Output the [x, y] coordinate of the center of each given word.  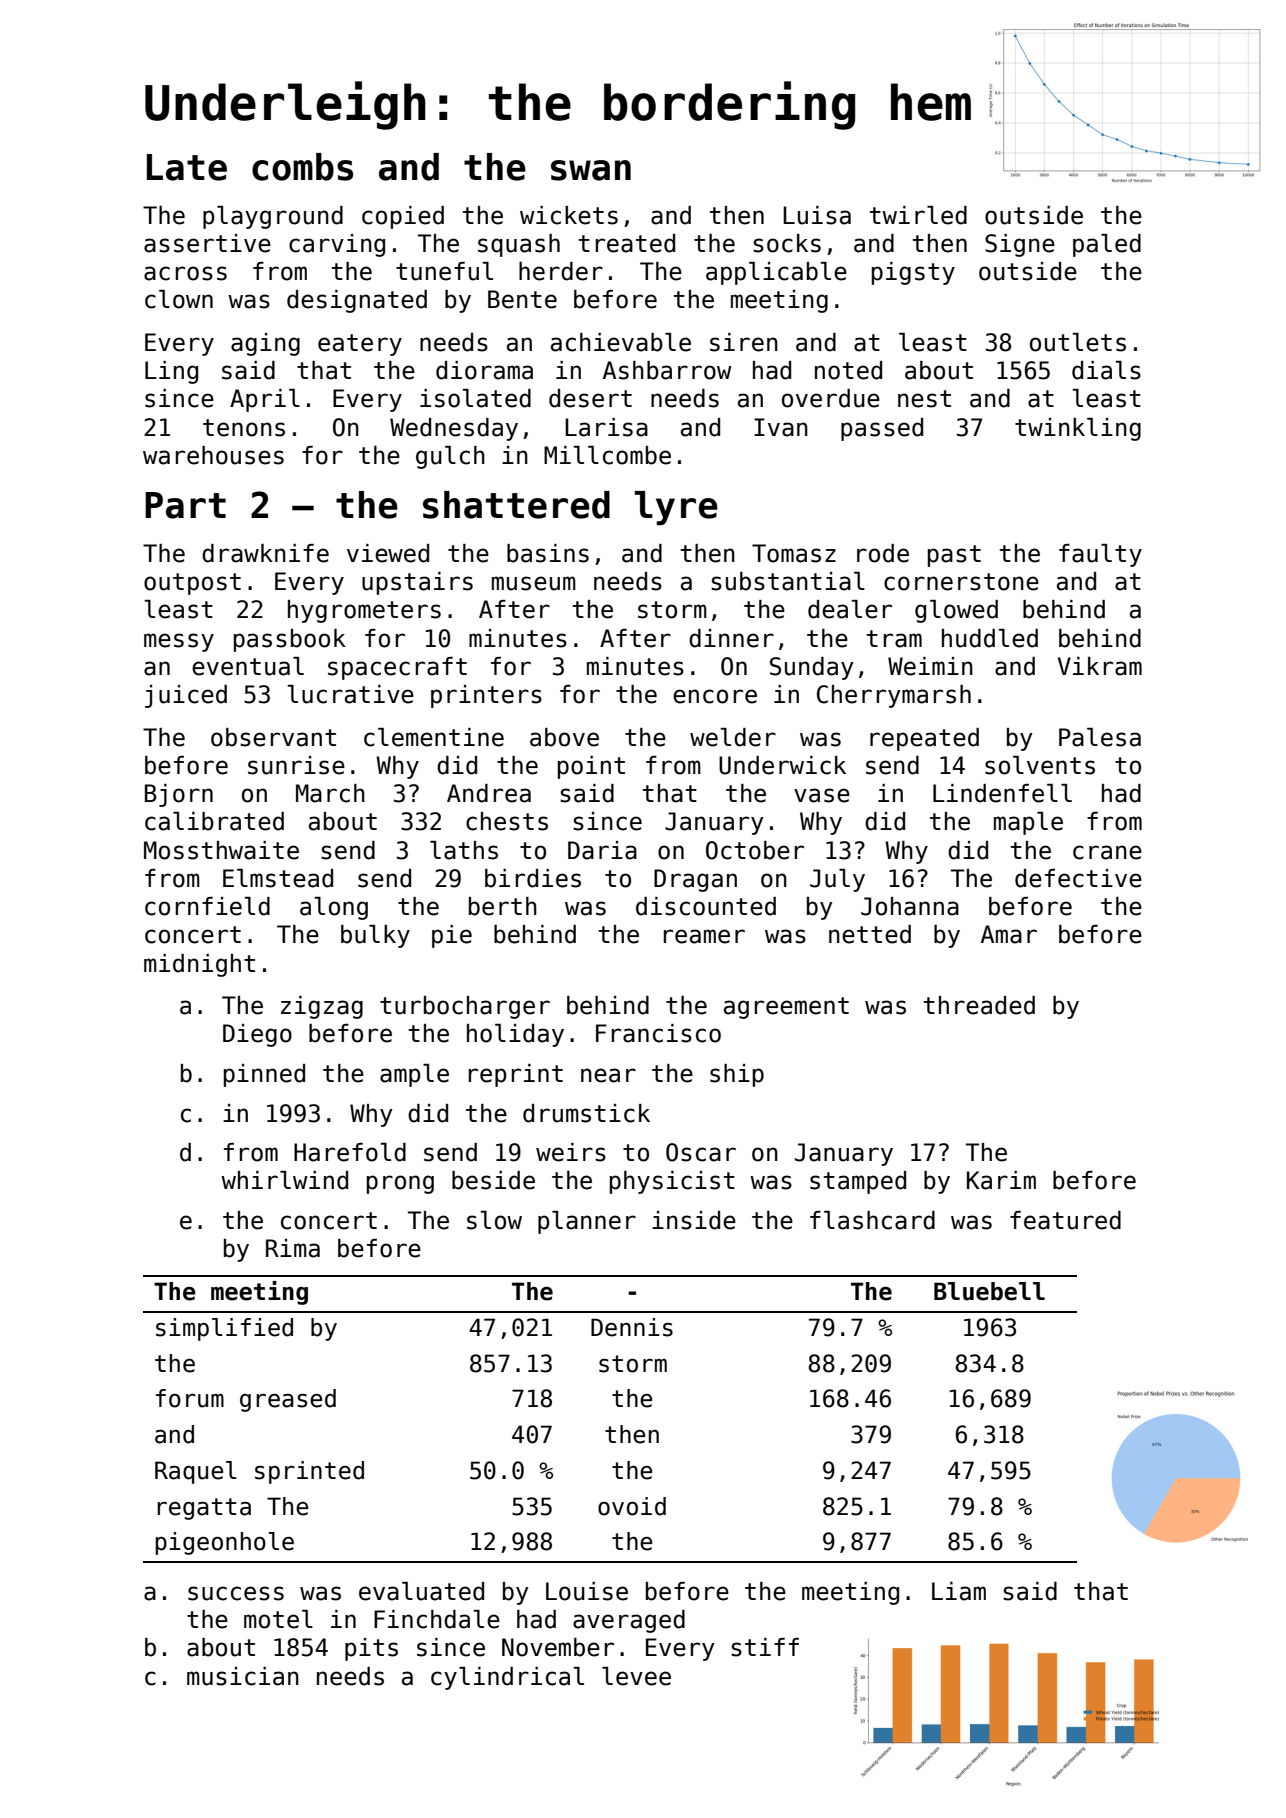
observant [273, 737]
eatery [360, 345]
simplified [224, 1329]
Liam [959, 1591]
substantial [788, 581]
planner [587, 1222]
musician [243, 1676]
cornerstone [961, 582]
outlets [1078, 342]
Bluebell [989, 1291]
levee [636, 1676]
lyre [676, 508]
